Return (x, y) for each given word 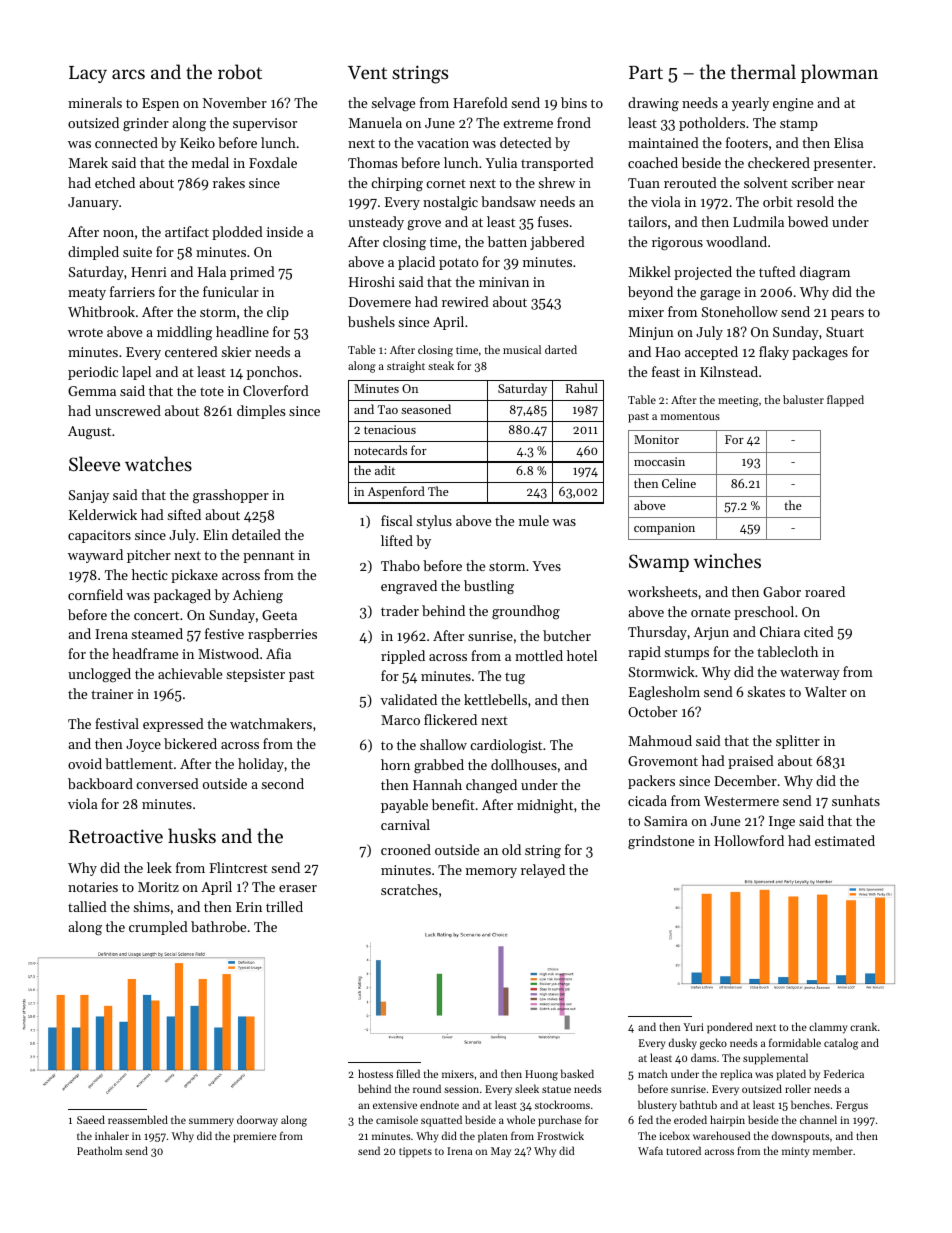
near (851, 184)
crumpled (158, 928)
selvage (393, 104)
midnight (545, 806)
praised (751, 762)
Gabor (782, 591)
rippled (403, 657)
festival (117, 723)
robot (240, 72)
